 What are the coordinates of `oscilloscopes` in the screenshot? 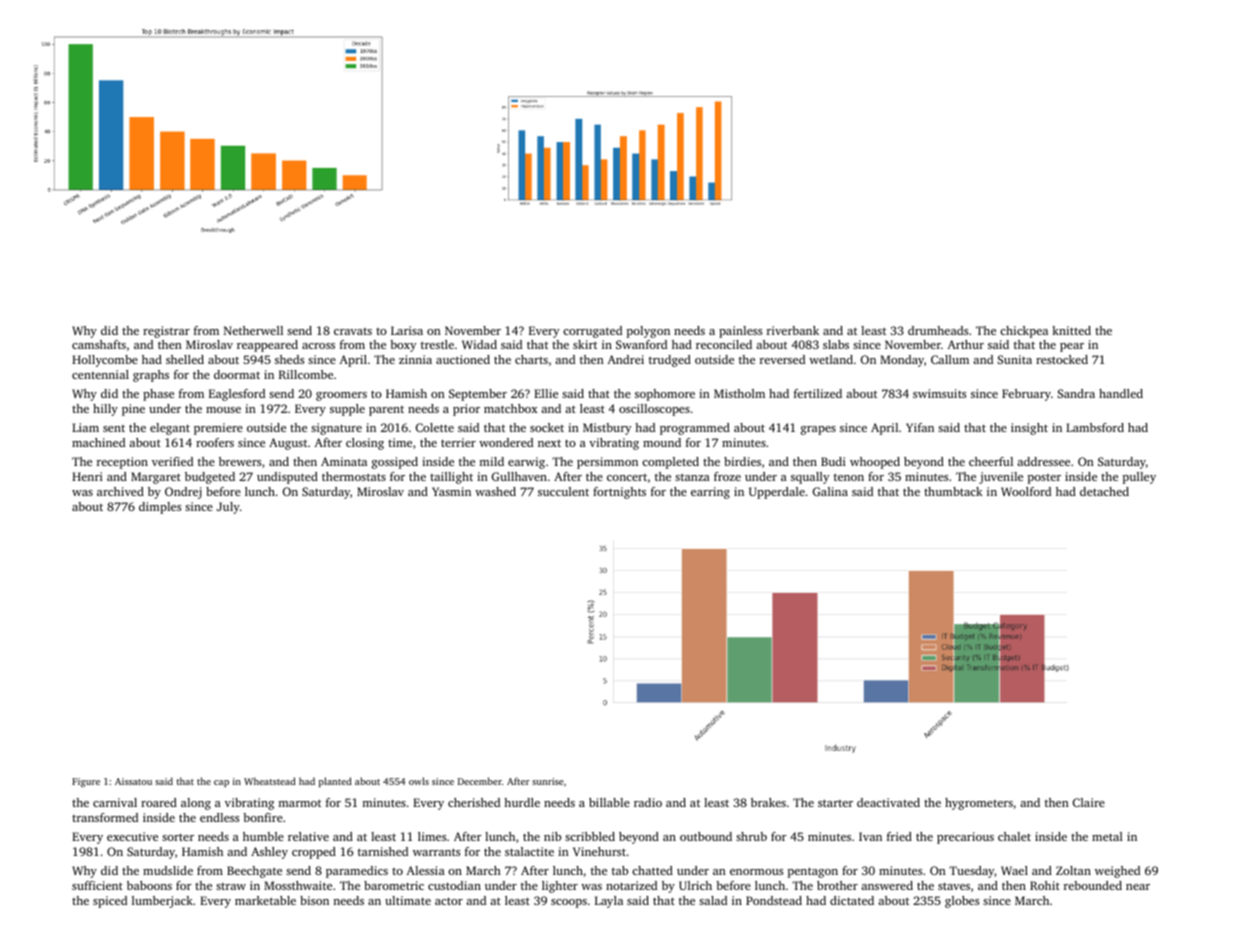 It's located at (654, 410).
